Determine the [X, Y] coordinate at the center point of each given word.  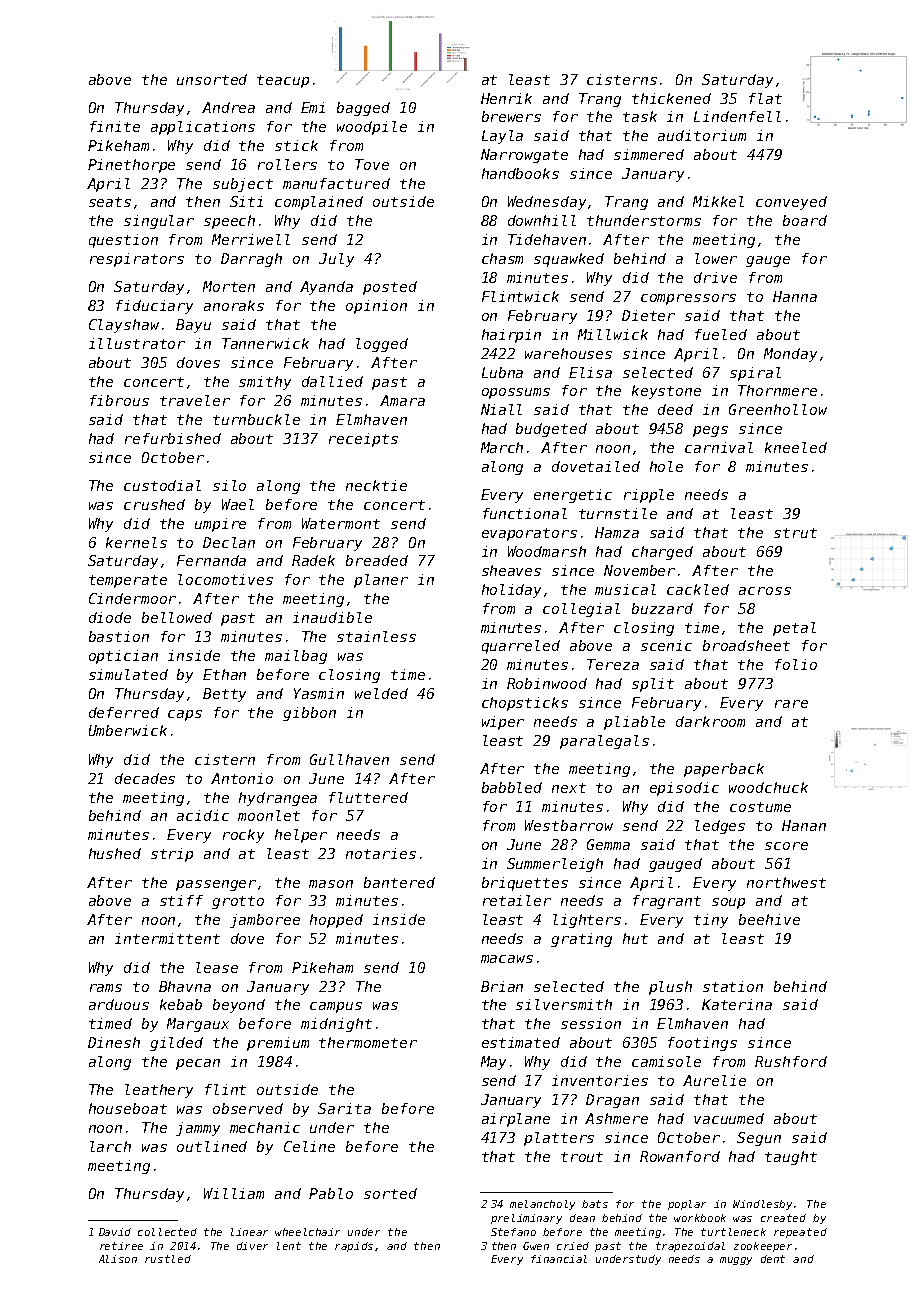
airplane [516, 1120]
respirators [137, 260]
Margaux [198, 1025]
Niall [501, 409]
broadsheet [746, 645]
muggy [736, 1261]
